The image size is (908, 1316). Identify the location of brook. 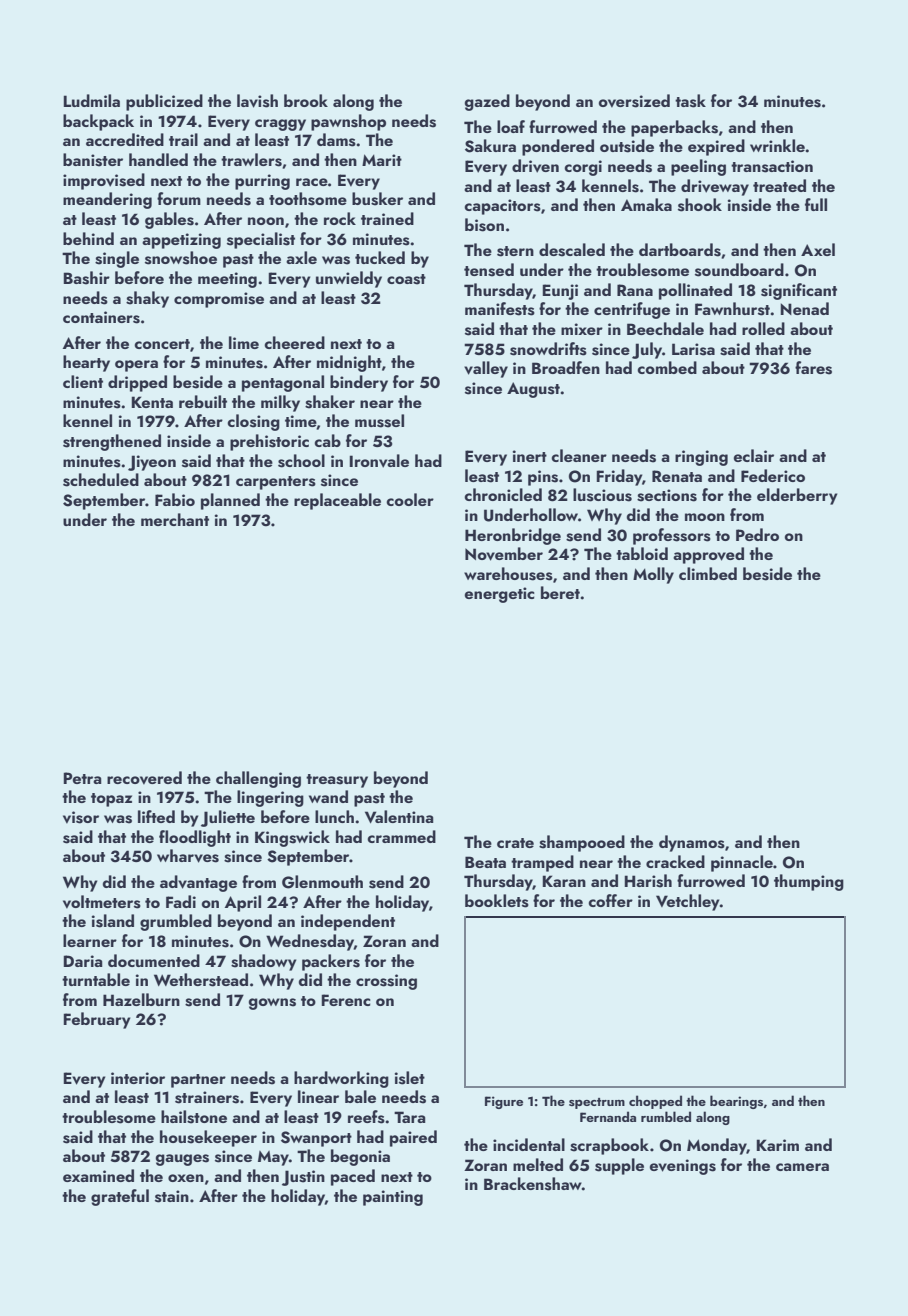
(306, 100).
